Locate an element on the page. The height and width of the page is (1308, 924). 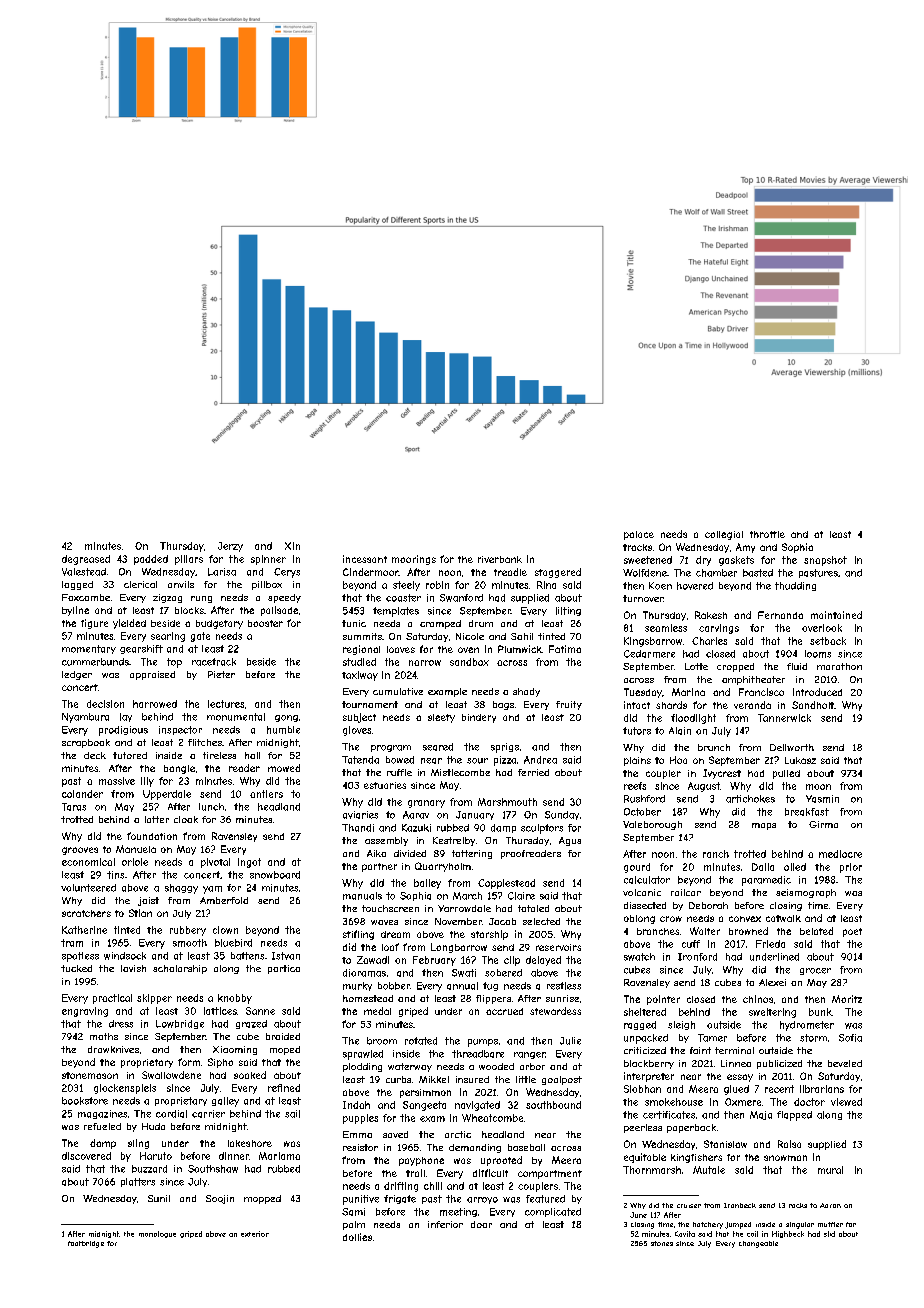
cloak is located at coordinates (186, 819).
